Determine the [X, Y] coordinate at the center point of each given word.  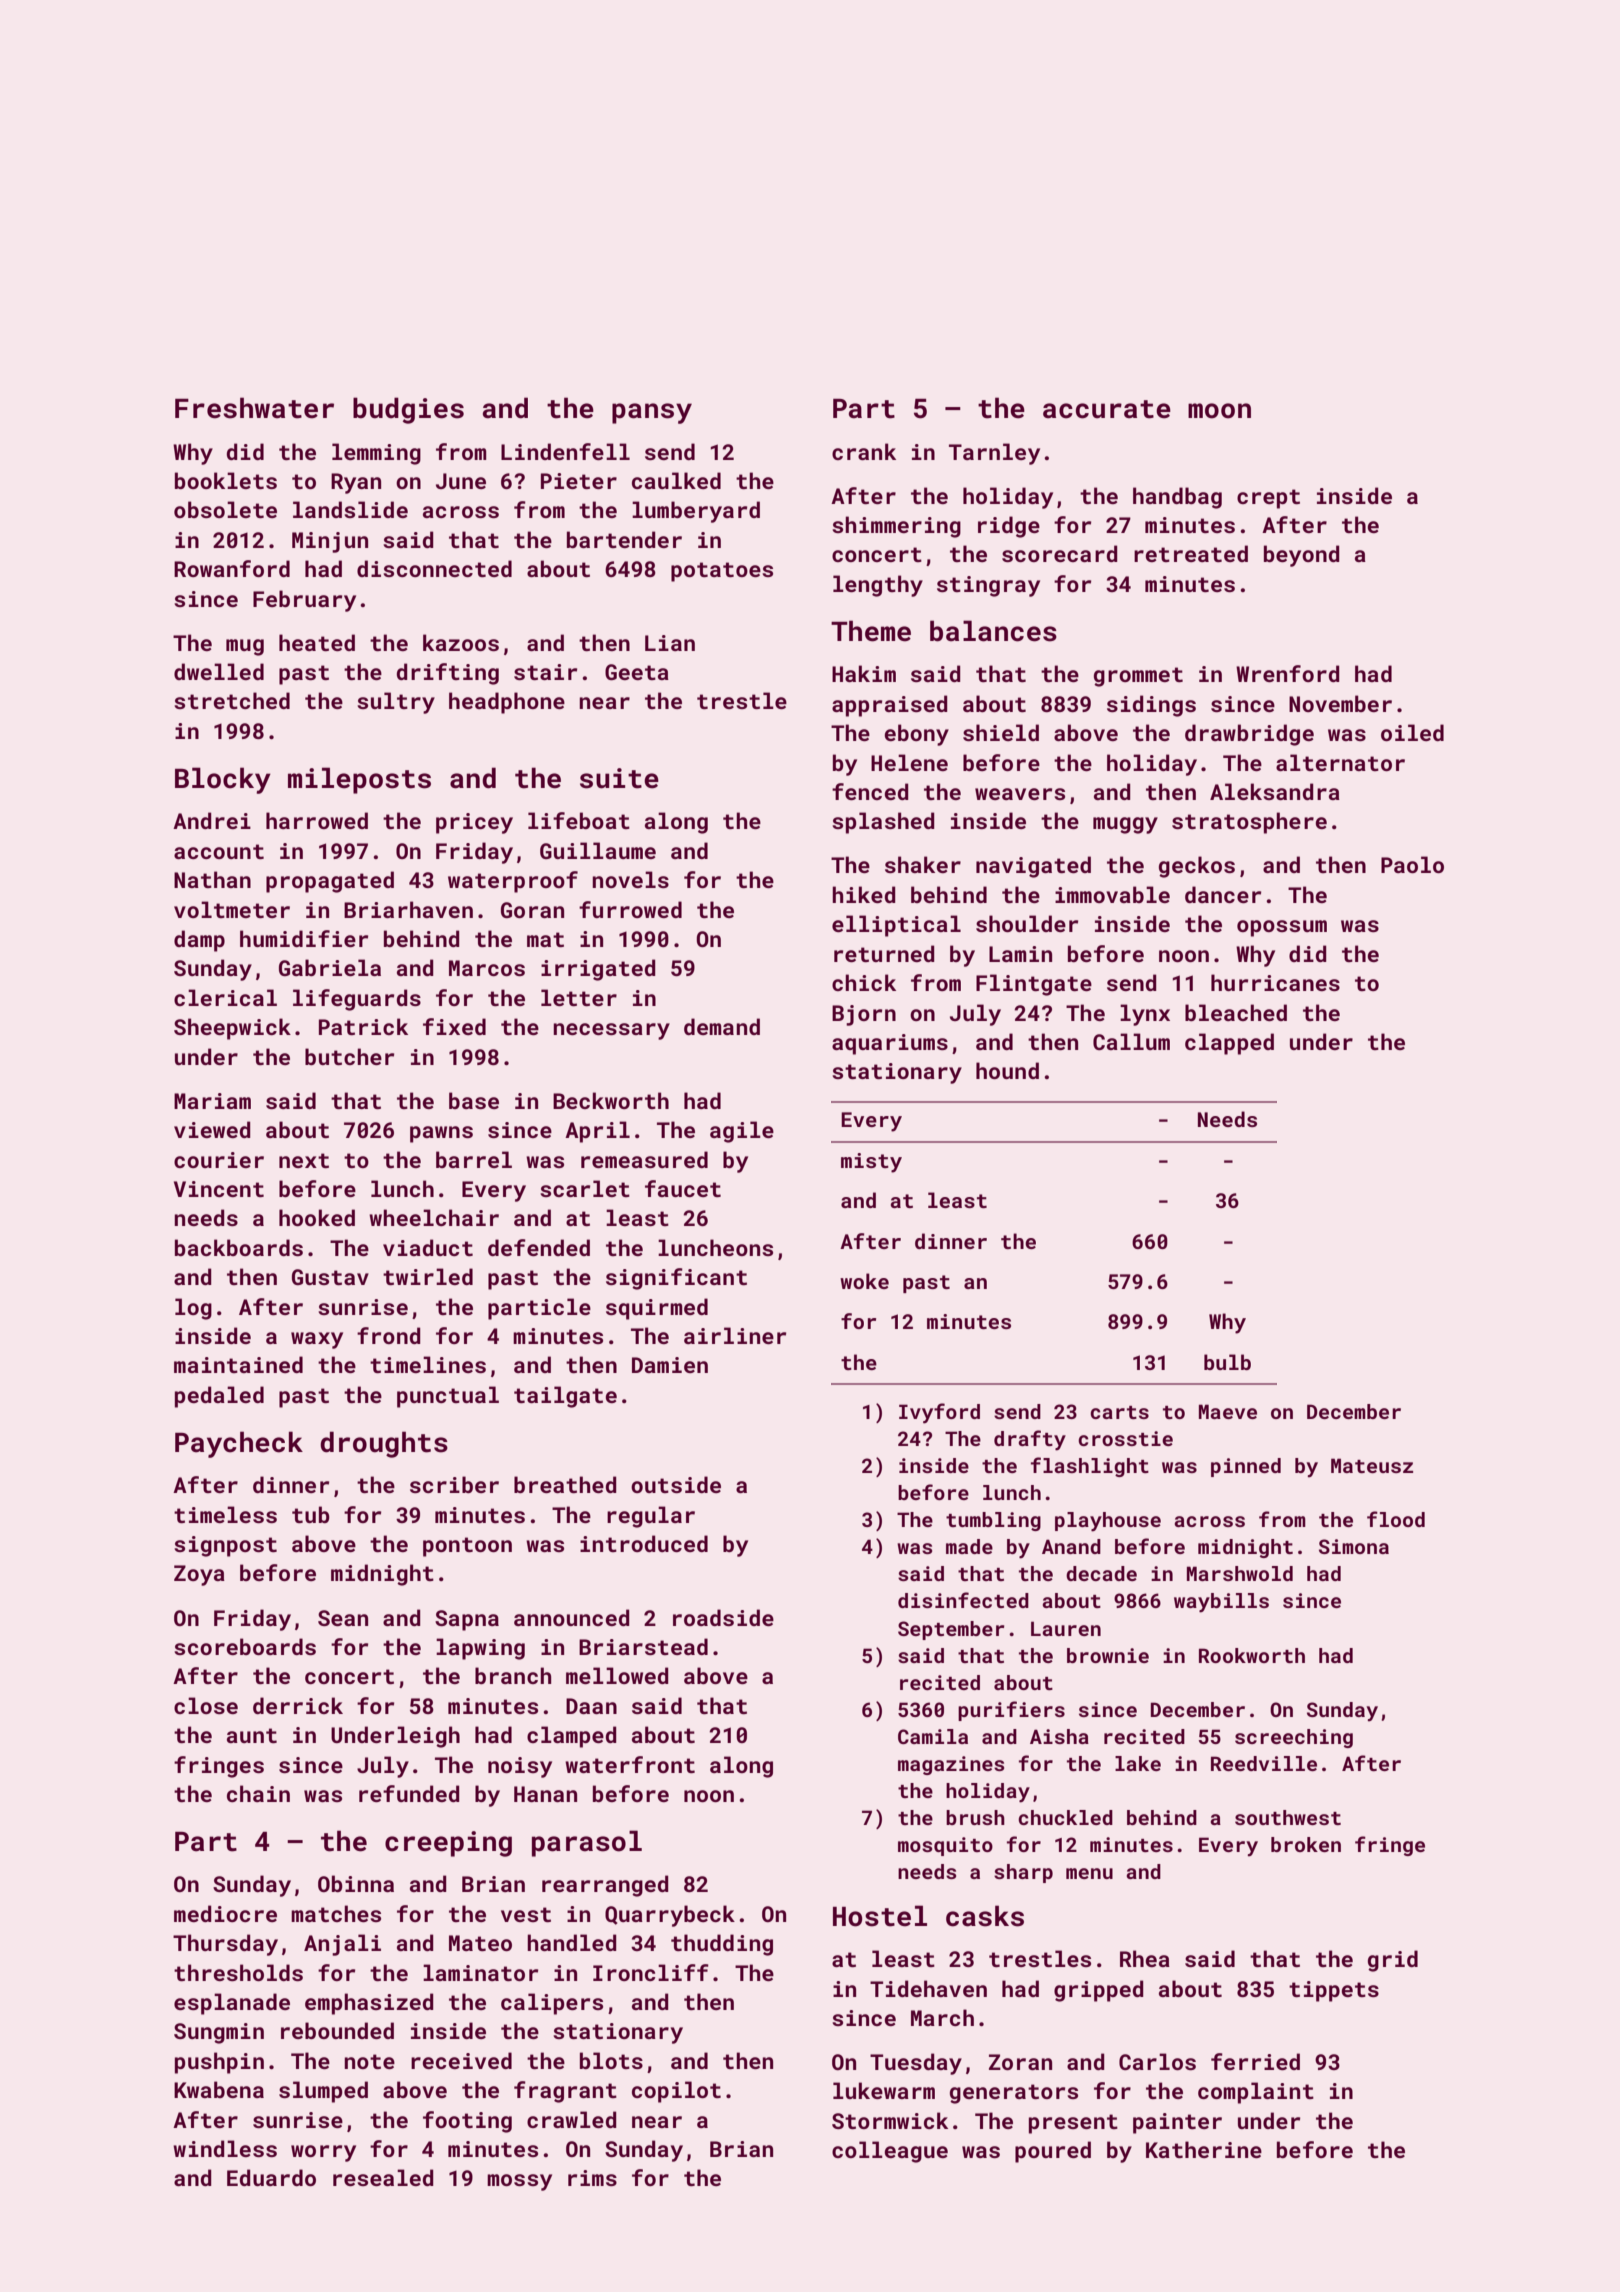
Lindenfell [565, 451]
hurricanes [1275, 982]
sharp [1023, 1873]
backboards [239, 1247]
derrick [298, 1705]
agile [742, 1132]
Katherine [1204, 2149]
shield [1001, 732]
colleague [890, 2152]
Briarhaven [408, 909]
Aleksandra [1275, 791]
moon [1219, 411]
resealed [383, 2177]
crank [864, 451]
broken [1306, 1844]
